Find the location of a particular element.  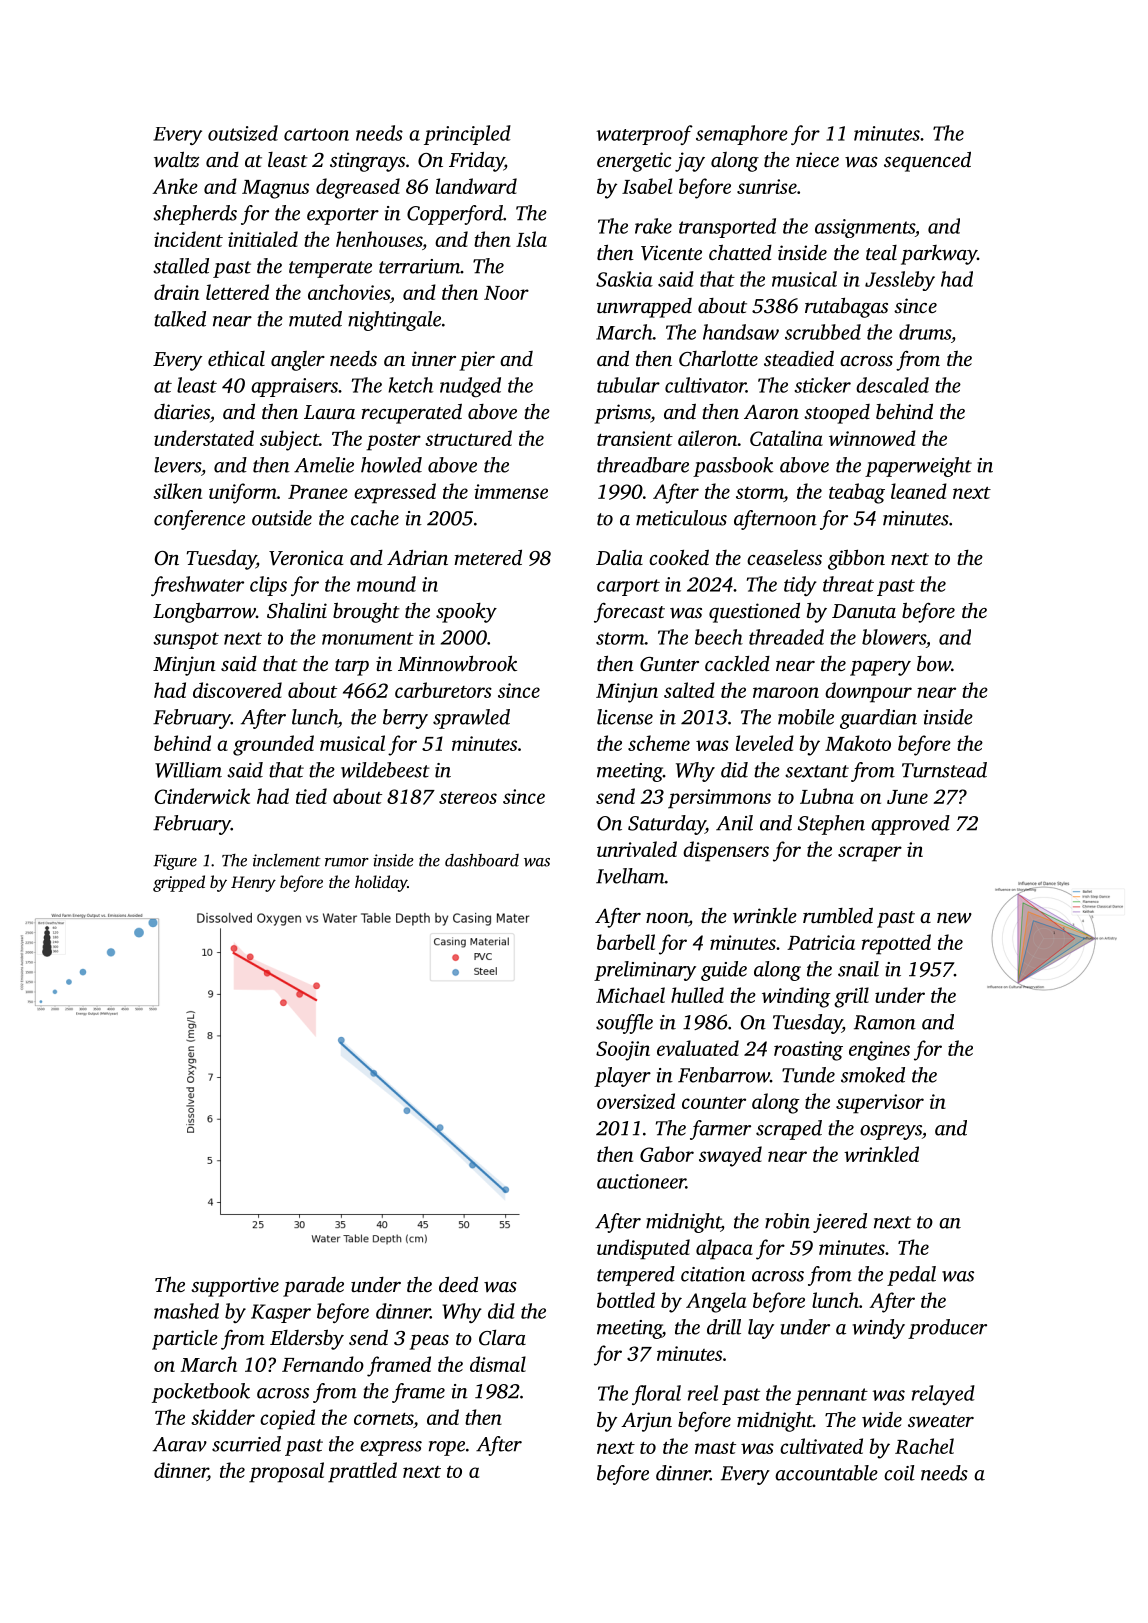

barbell is located at coordinates (626, 942).
